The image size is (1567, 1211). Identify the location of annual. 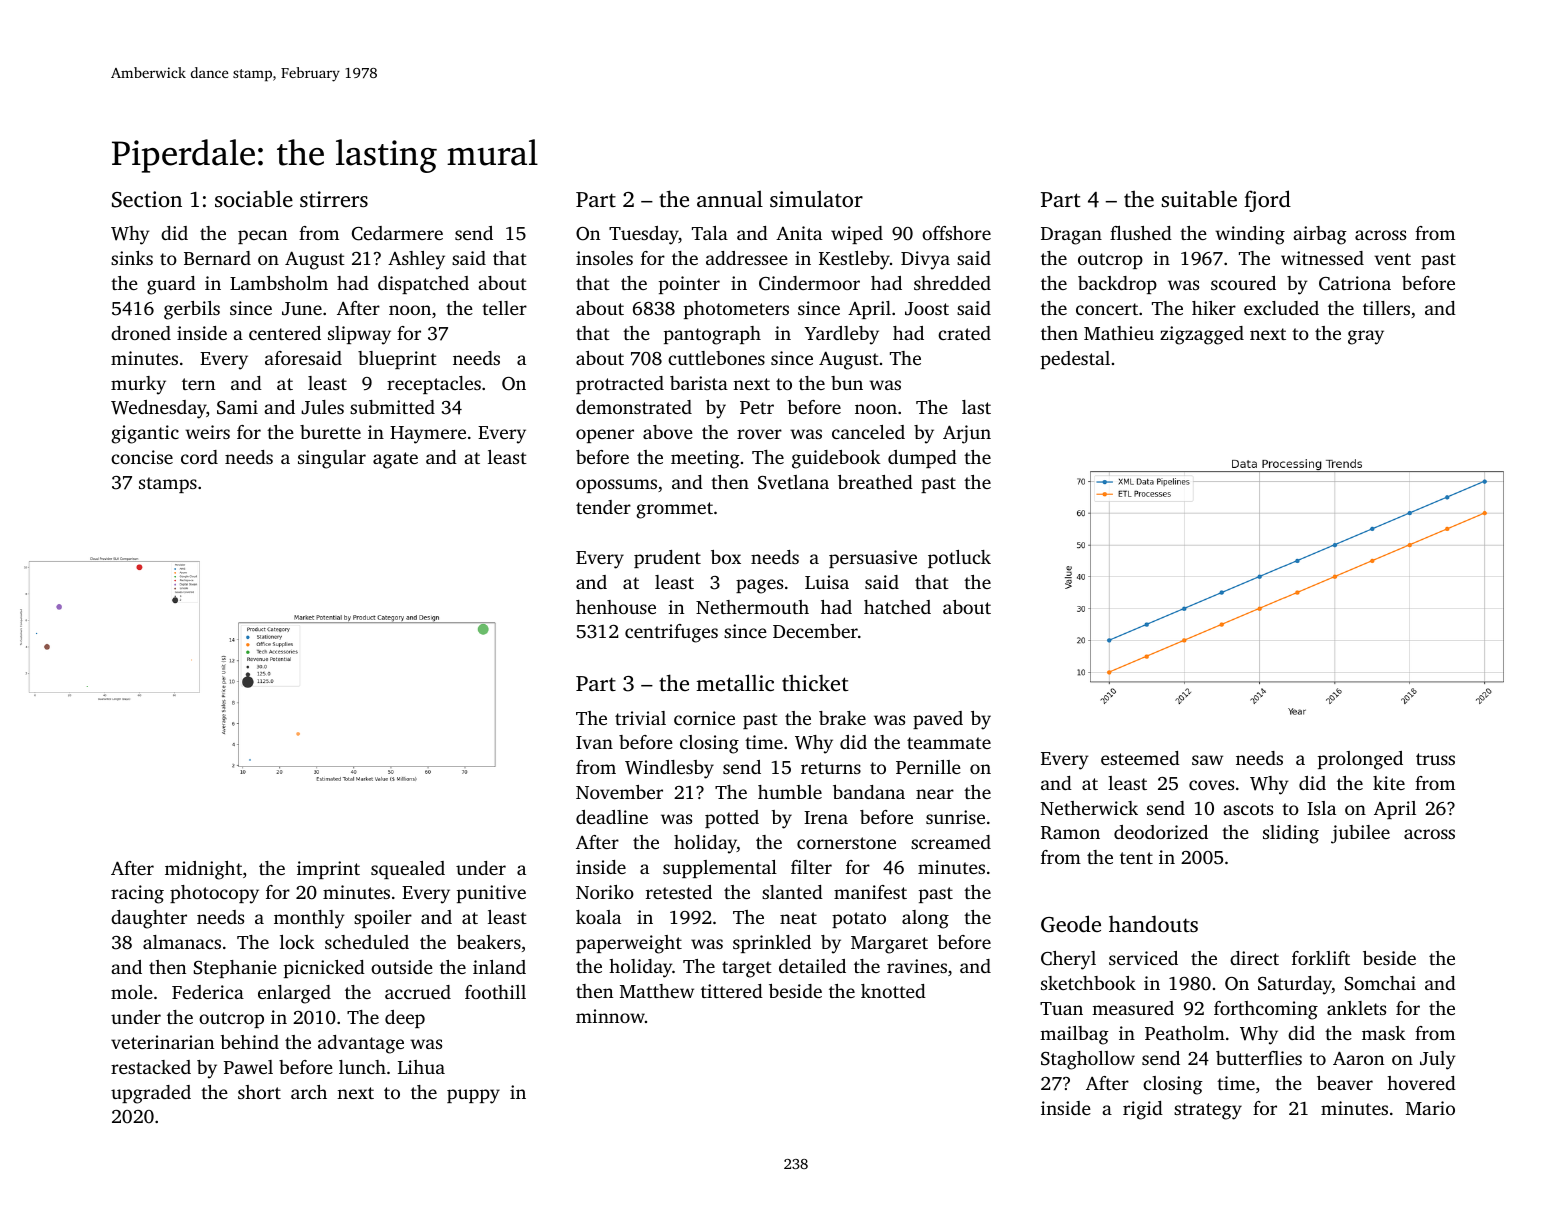
(730, 198).
